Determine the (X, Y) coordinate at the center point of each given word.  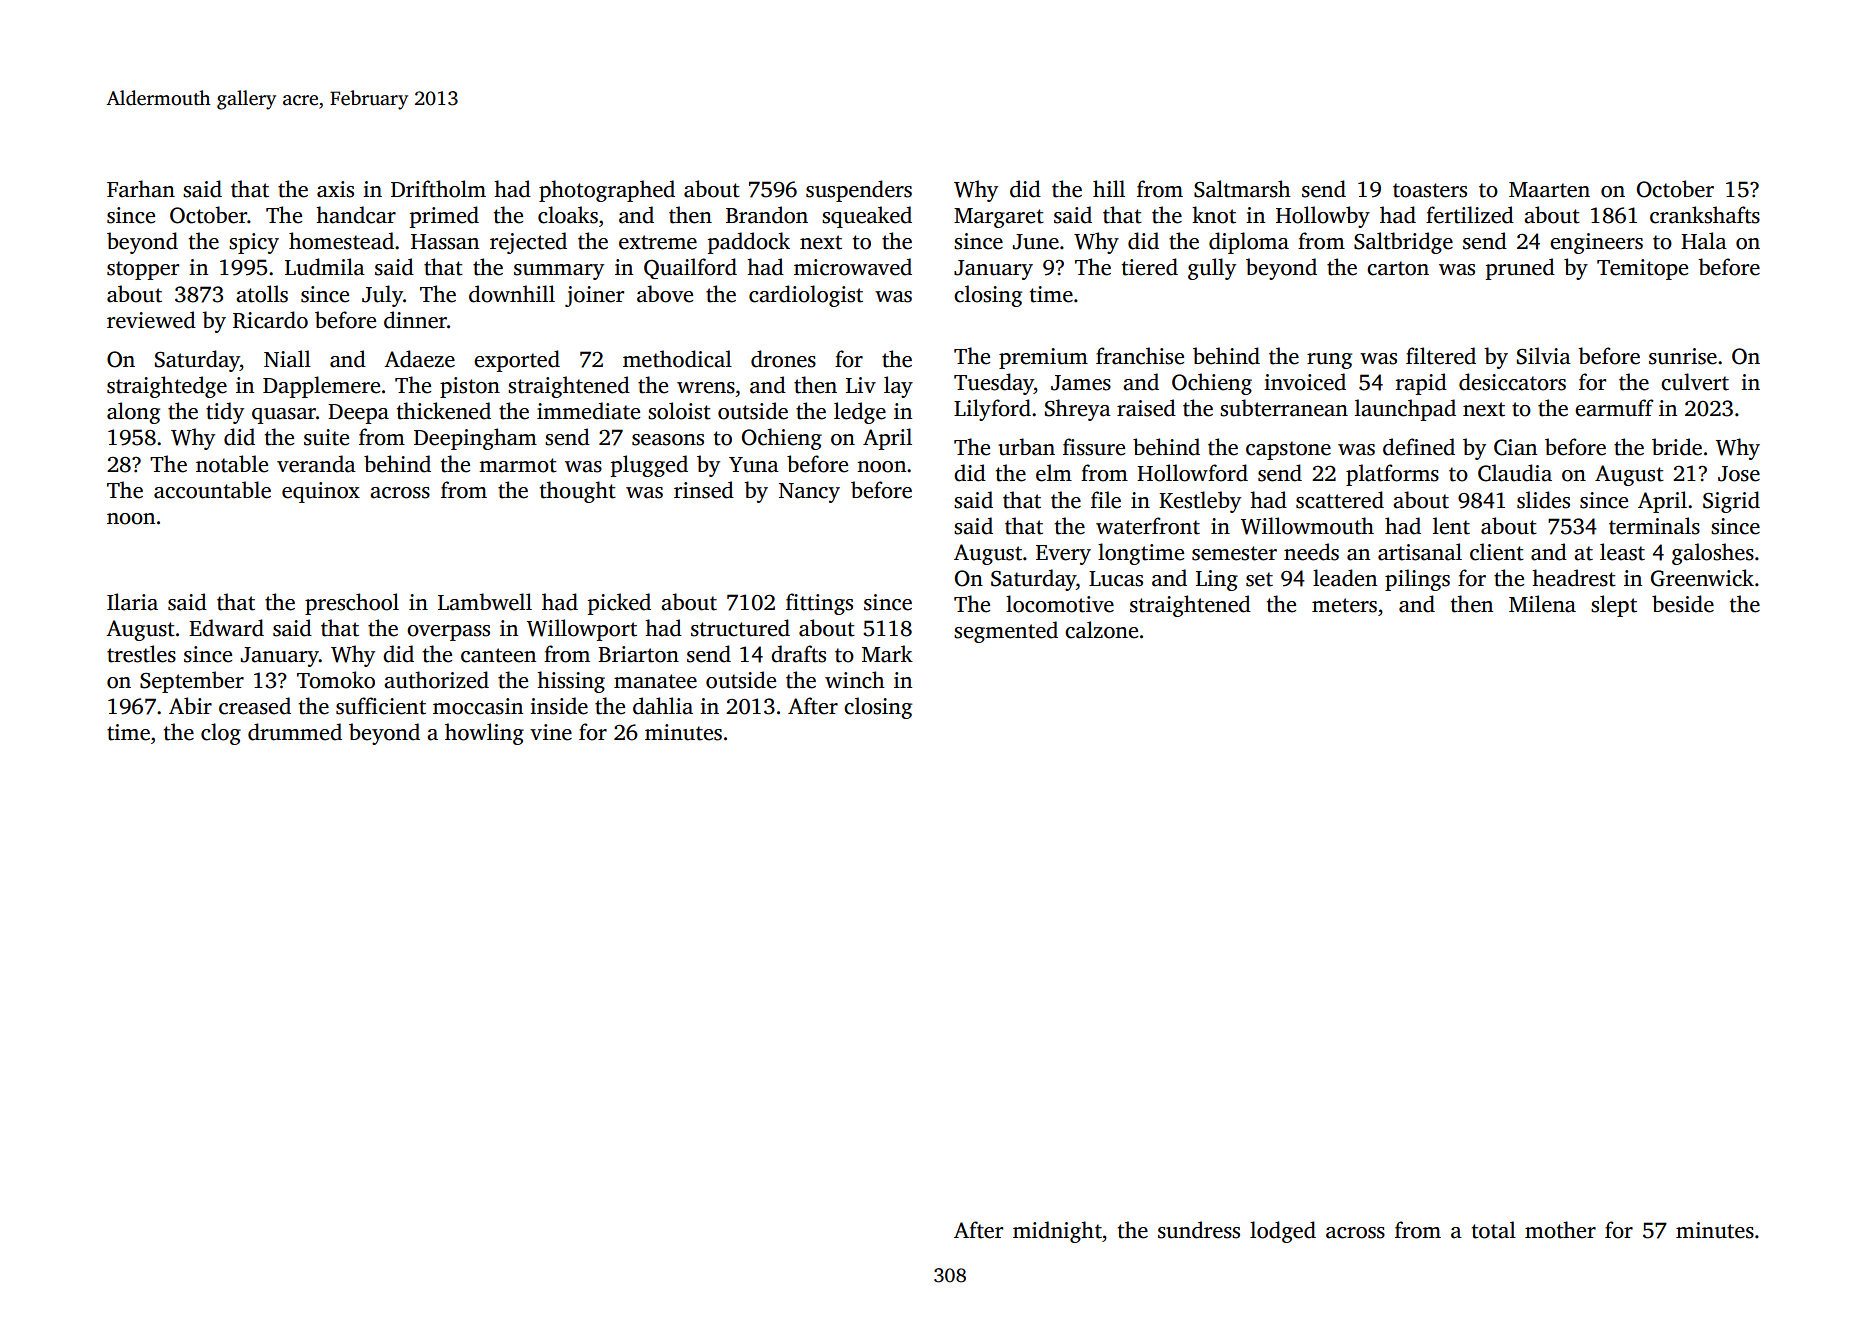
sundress (1199, 1230)
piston (470, 387)
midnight (1057, 1232)
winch (855, 680)
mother (1560, 1230)
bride (1677, 447)
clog (221, 734)
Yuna (754, 465)
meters (1344, 605)
